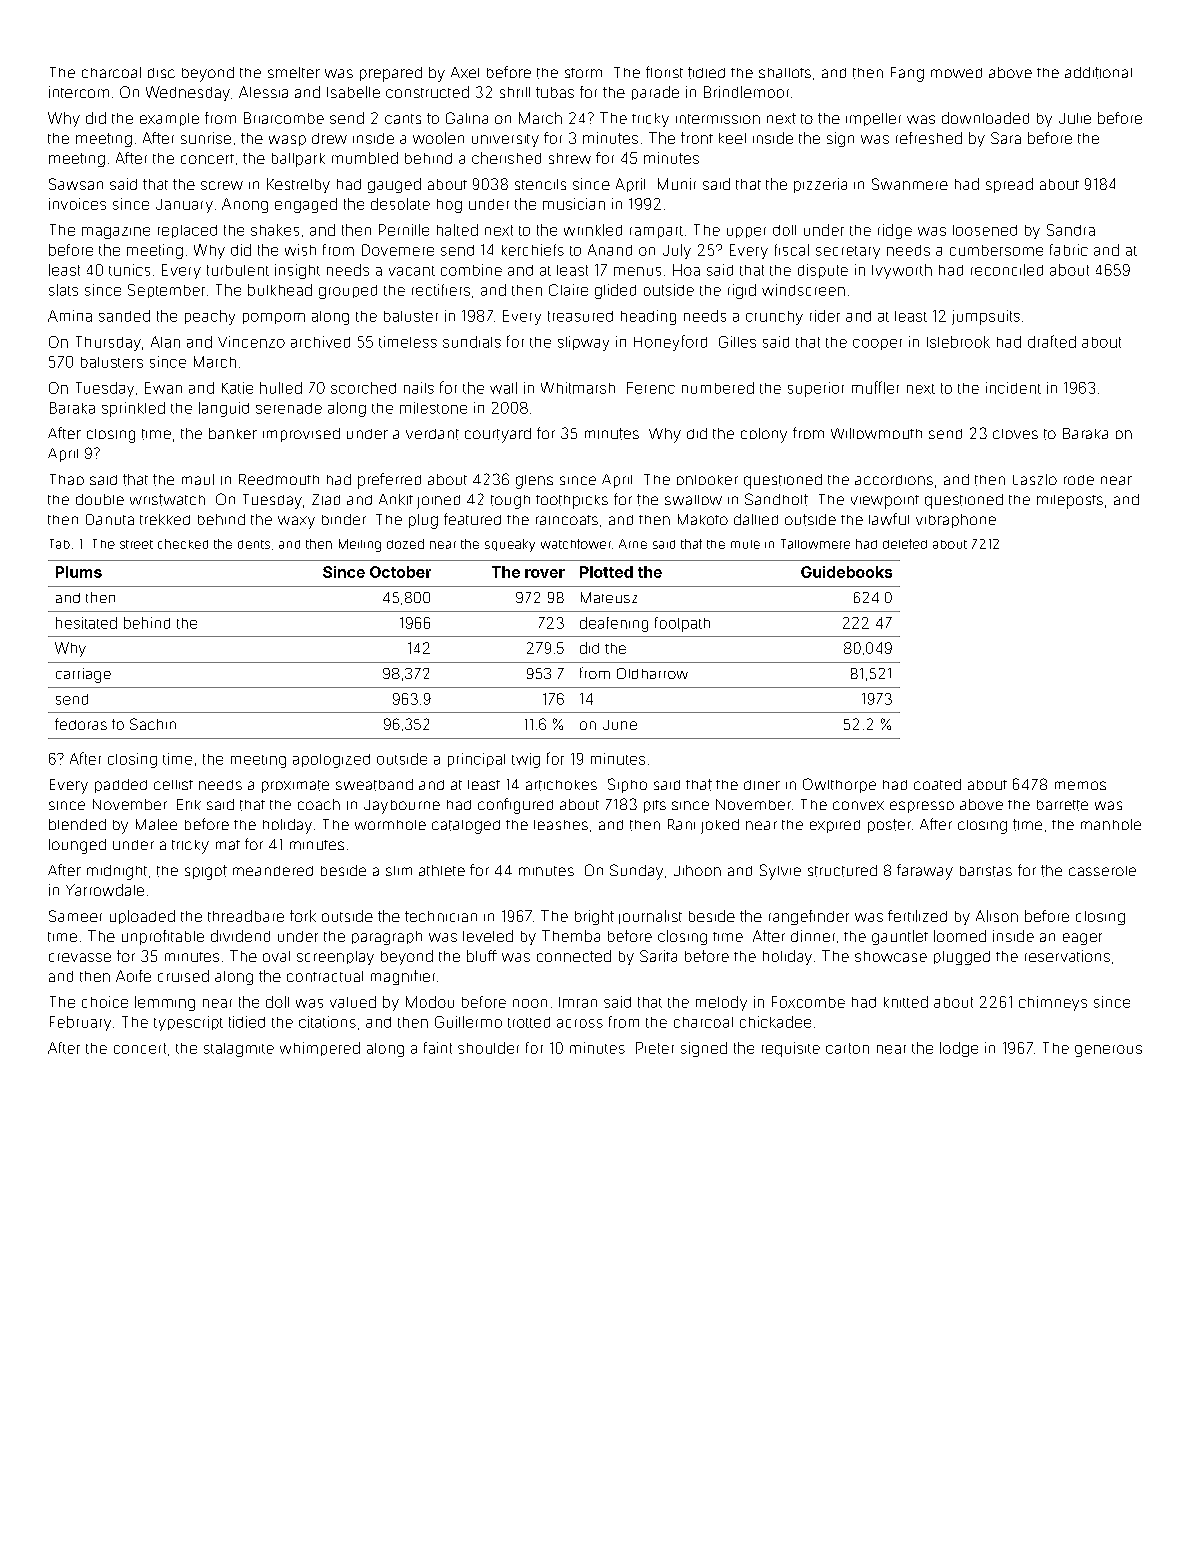 This document has height=1545, width=1194. What do you see at coordinates (432, 434) in the document?
I see `verdant` at bounding box center [432, 434].
